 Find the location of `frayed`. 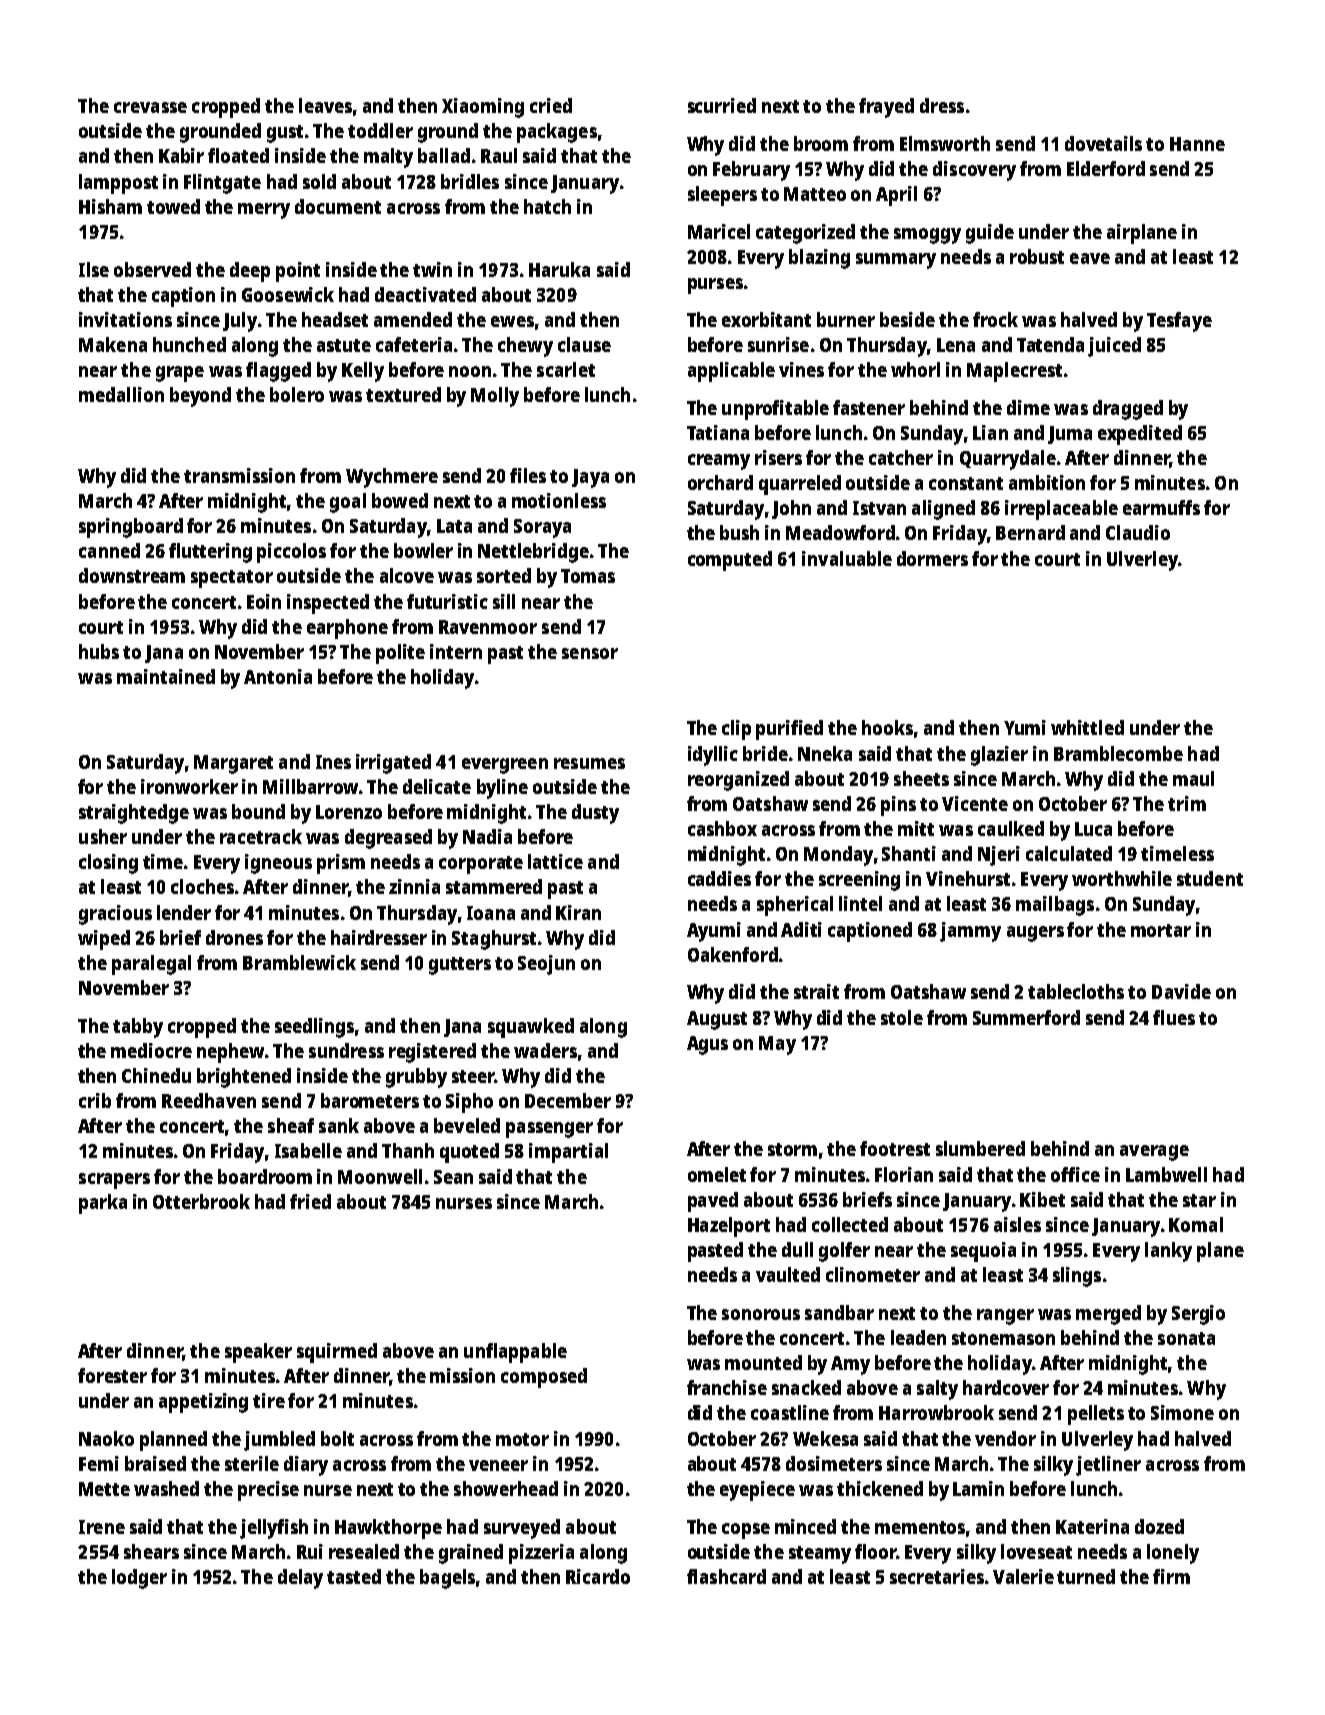

frayed is located at coordinates (886, 108).
